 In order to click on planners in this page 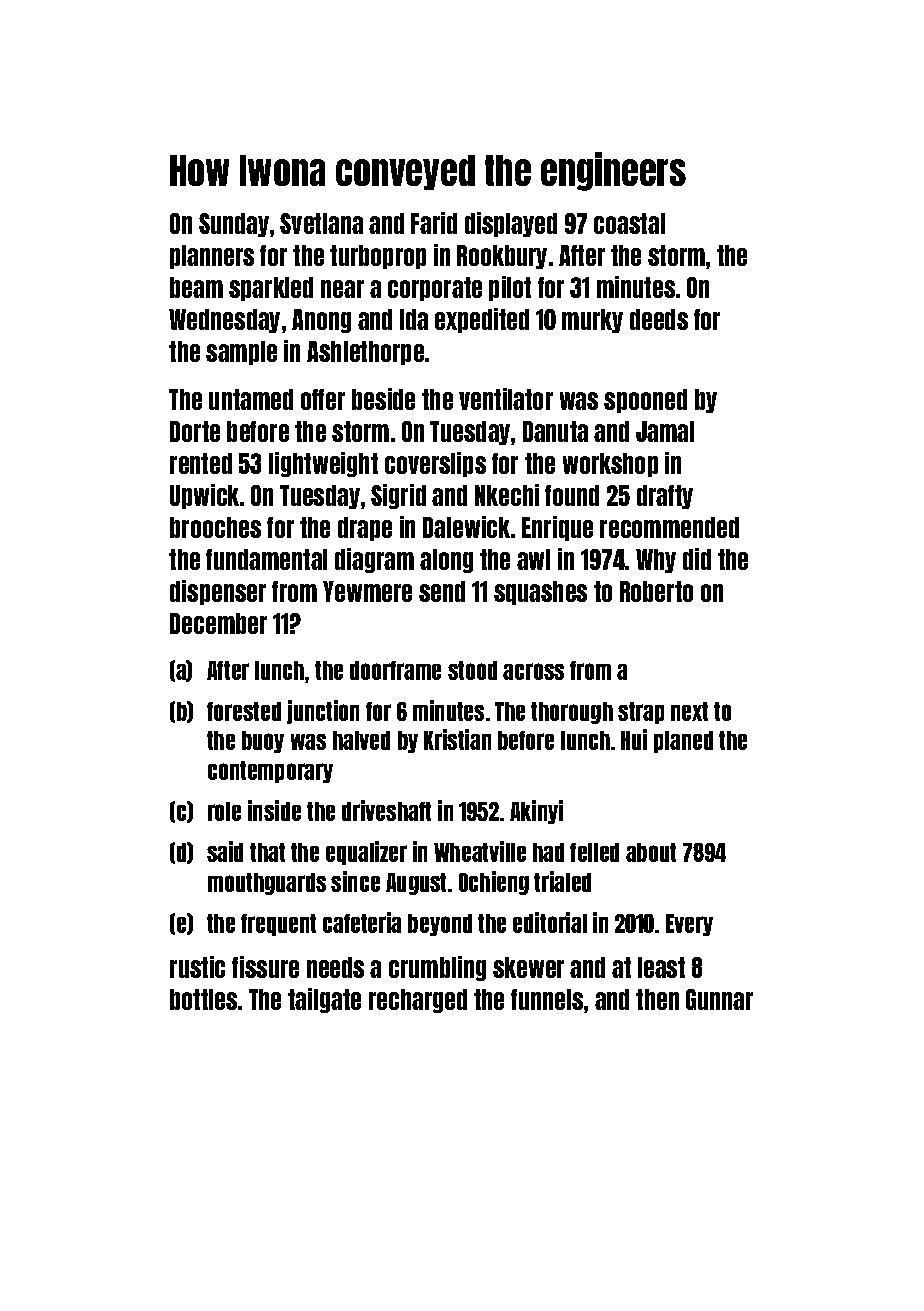, I will do `click(212, 257)`.
